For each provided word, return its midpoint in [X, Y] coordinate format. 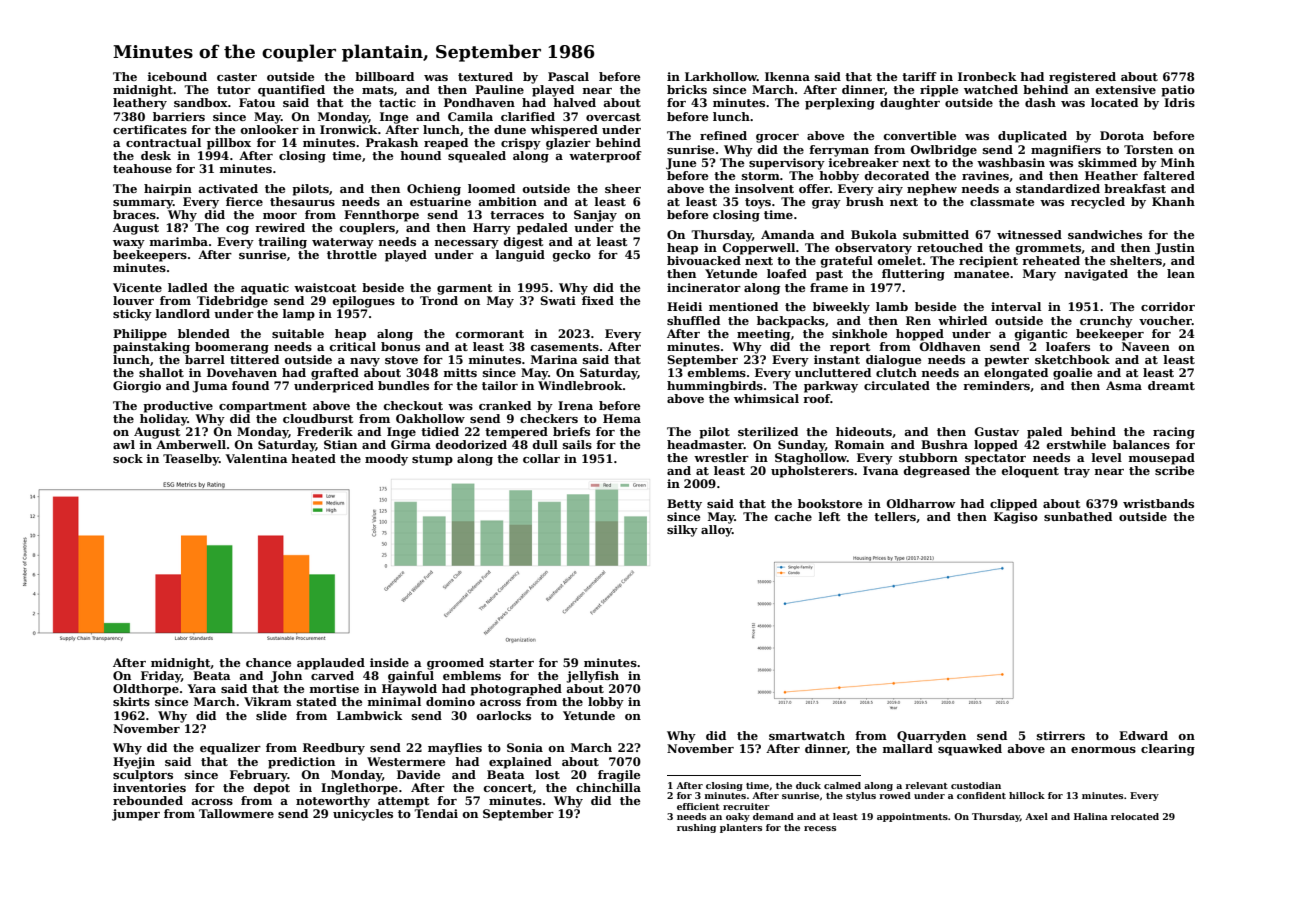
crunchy [1106, 322]
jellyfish [592, 677]
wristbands [1158, 503]
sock [128, 458]
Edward [1143, 735]
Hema [622, 418]
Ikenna [787, 76]
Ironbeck [987, 76]
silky [682, 531]
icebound [177, 76]
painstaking [151, 348]
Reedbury [334, 749]
